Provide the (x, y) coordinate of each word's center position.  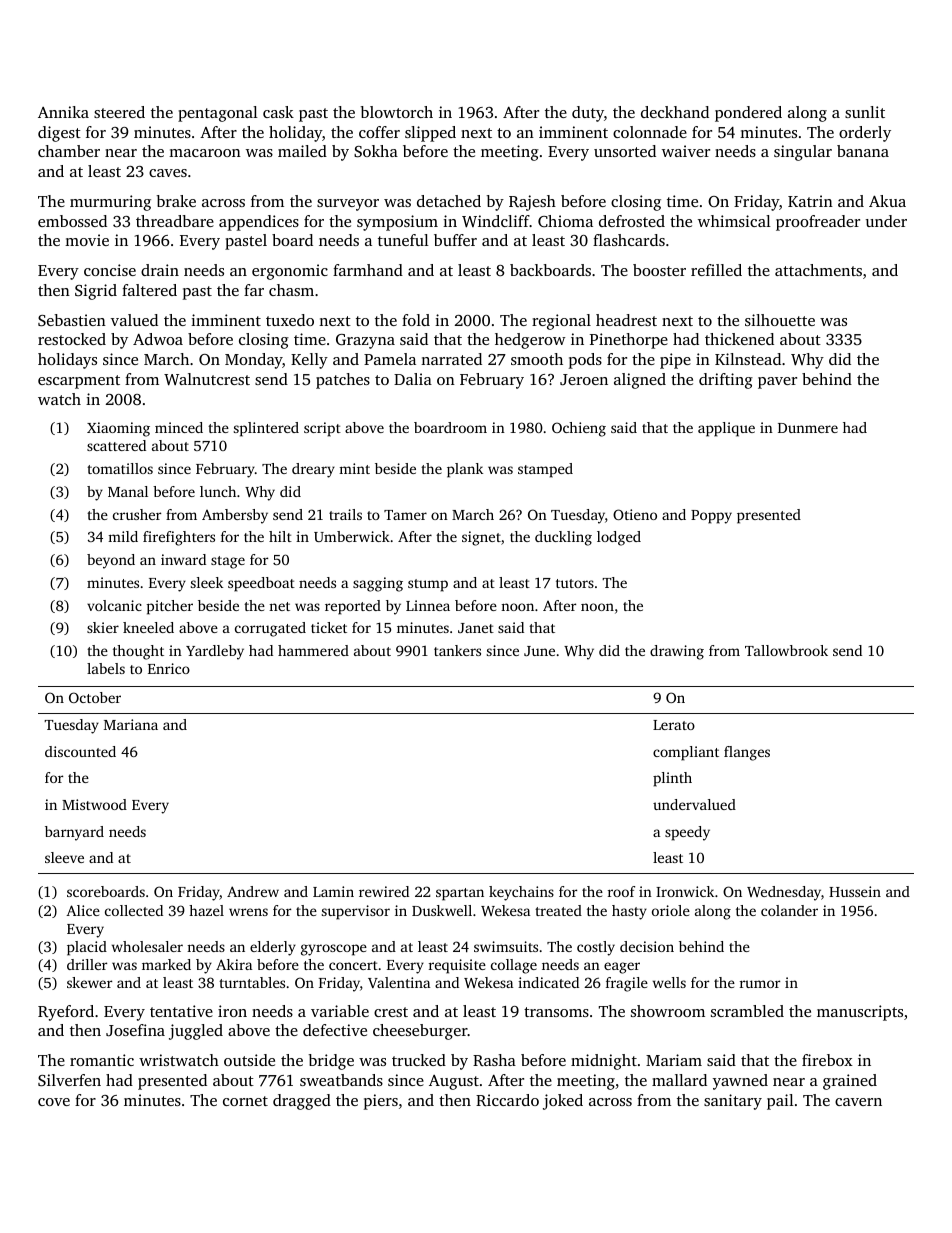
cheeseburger (420, 1032)
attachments (818, 270)
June (539, 651)
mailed (302, 151)
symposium (397, 223)
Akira (234, 964)
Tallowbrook (786, 650)
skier (103, 627)
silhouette (780, 320)
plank (465, 470)
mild (123, 536)
